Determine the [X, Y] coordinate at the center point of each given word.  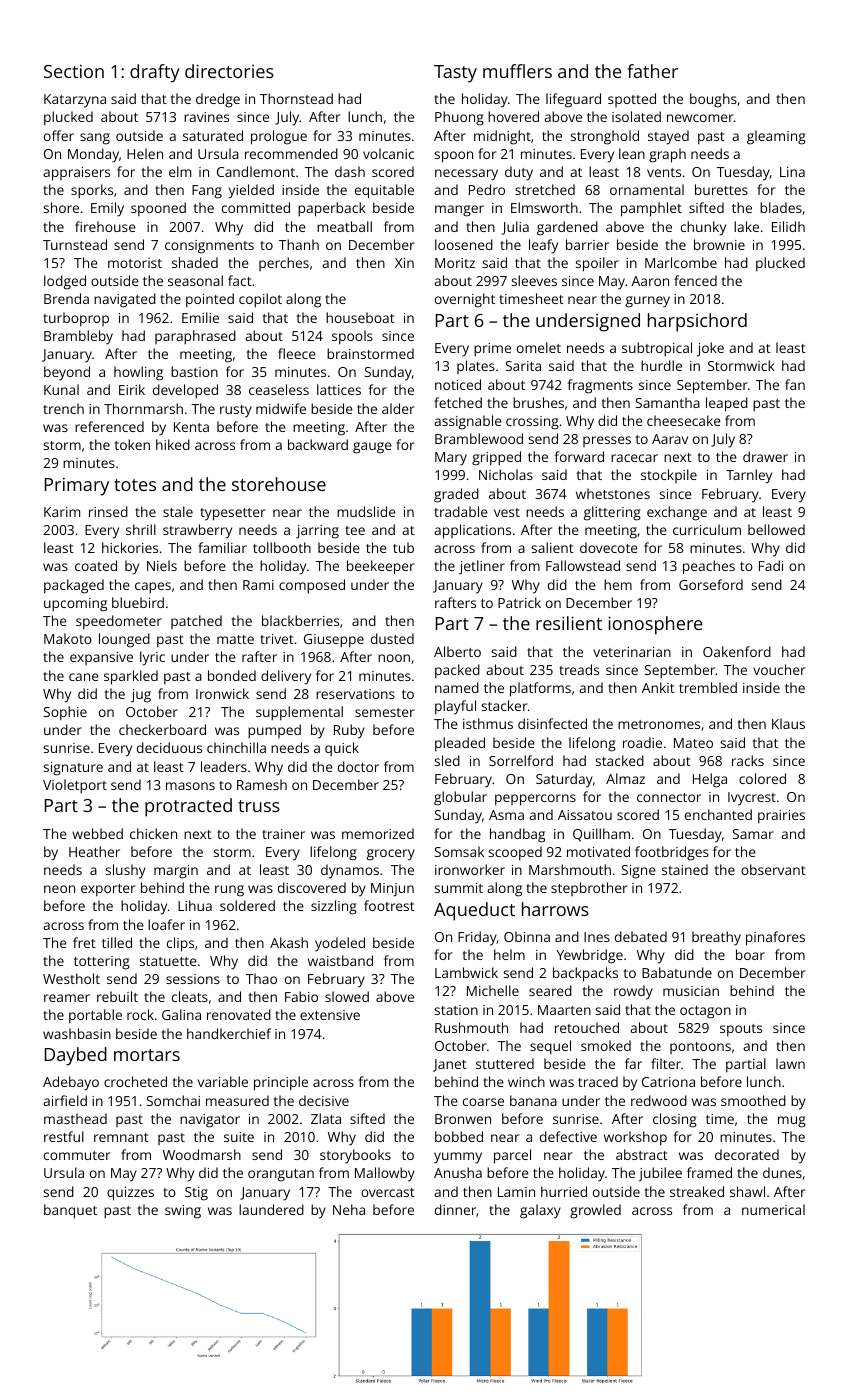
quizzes [130, 1194]
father [652, 71]
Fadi [771, 565]
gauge [372, 448]
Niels [162, 565]
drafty [155, 73]
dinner [455, 1209]
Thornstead [296, 98]
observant [773, 869]
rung [229, 891]
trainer [283, 834]
